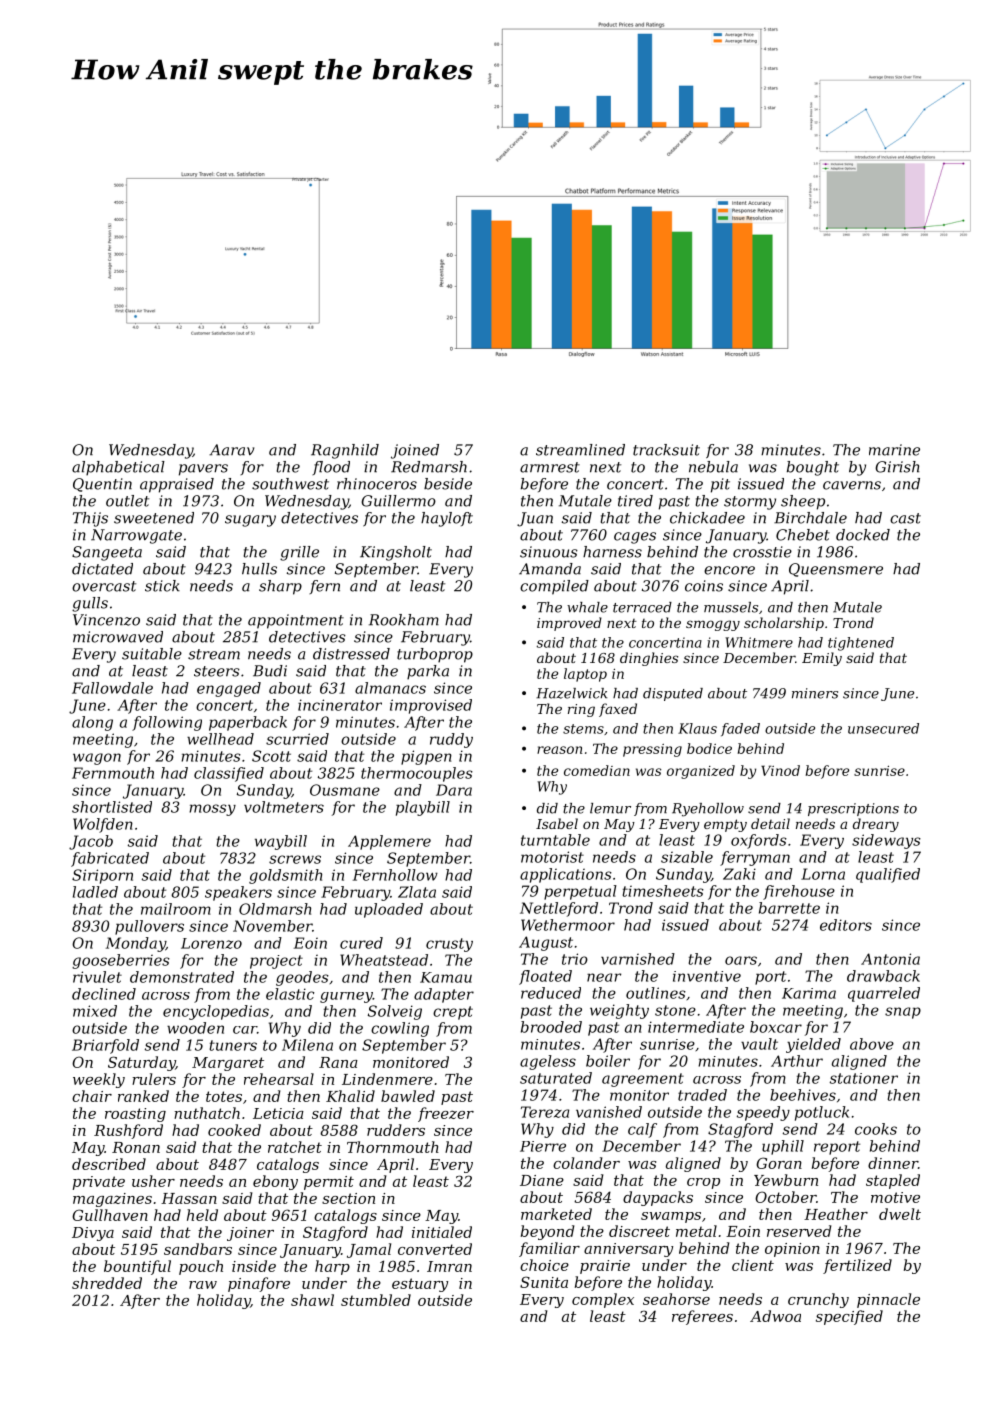  Describe the element at coordinates (618, 710) in the screenshot. I see `faxed` at that location.
